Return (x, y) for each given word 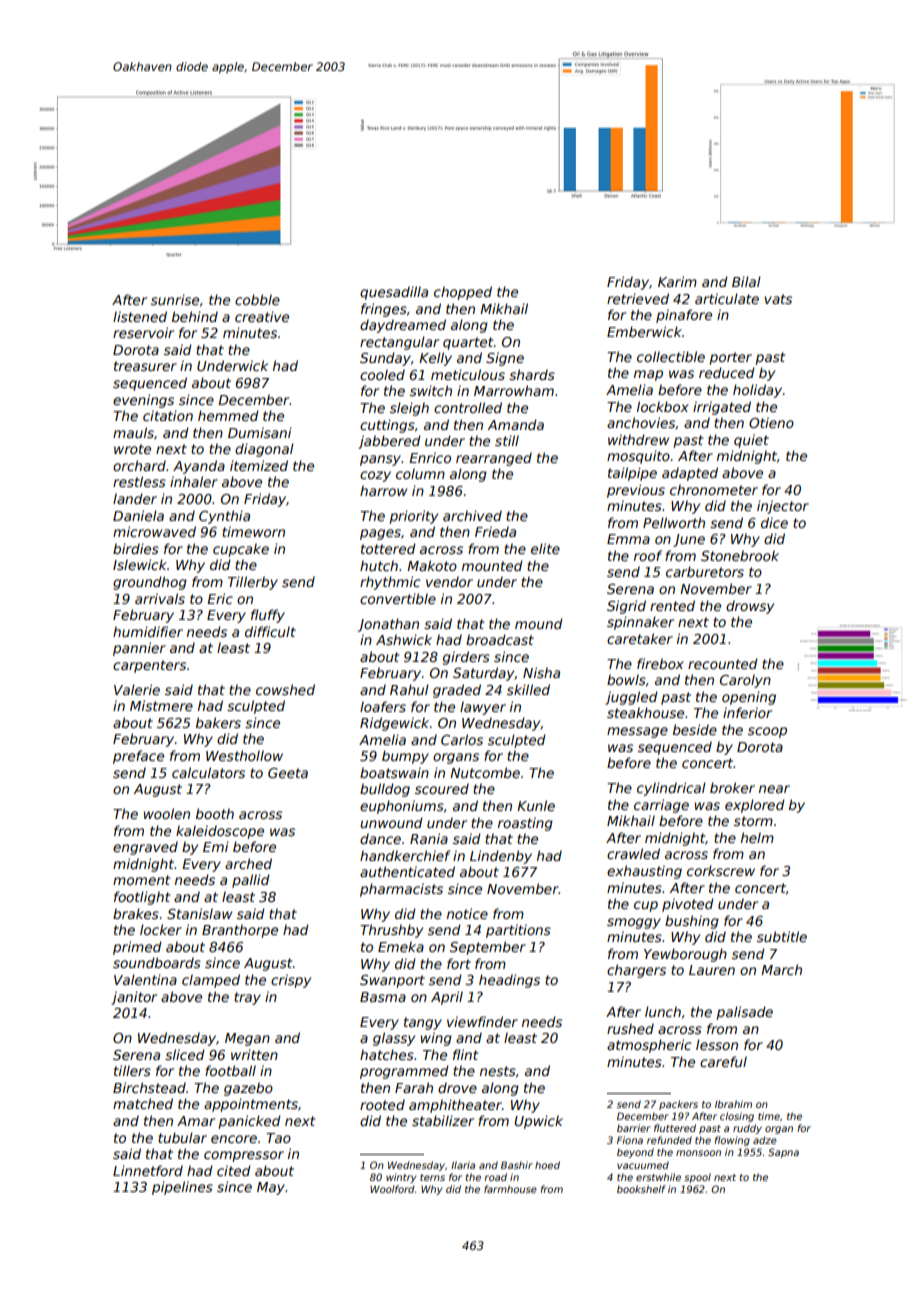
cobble (257, 299)
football (230, 1070)
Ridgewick (394, 724)
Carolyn (745, 681)
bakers (218, 722)
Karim (677, 281)
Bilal (746, 281)
